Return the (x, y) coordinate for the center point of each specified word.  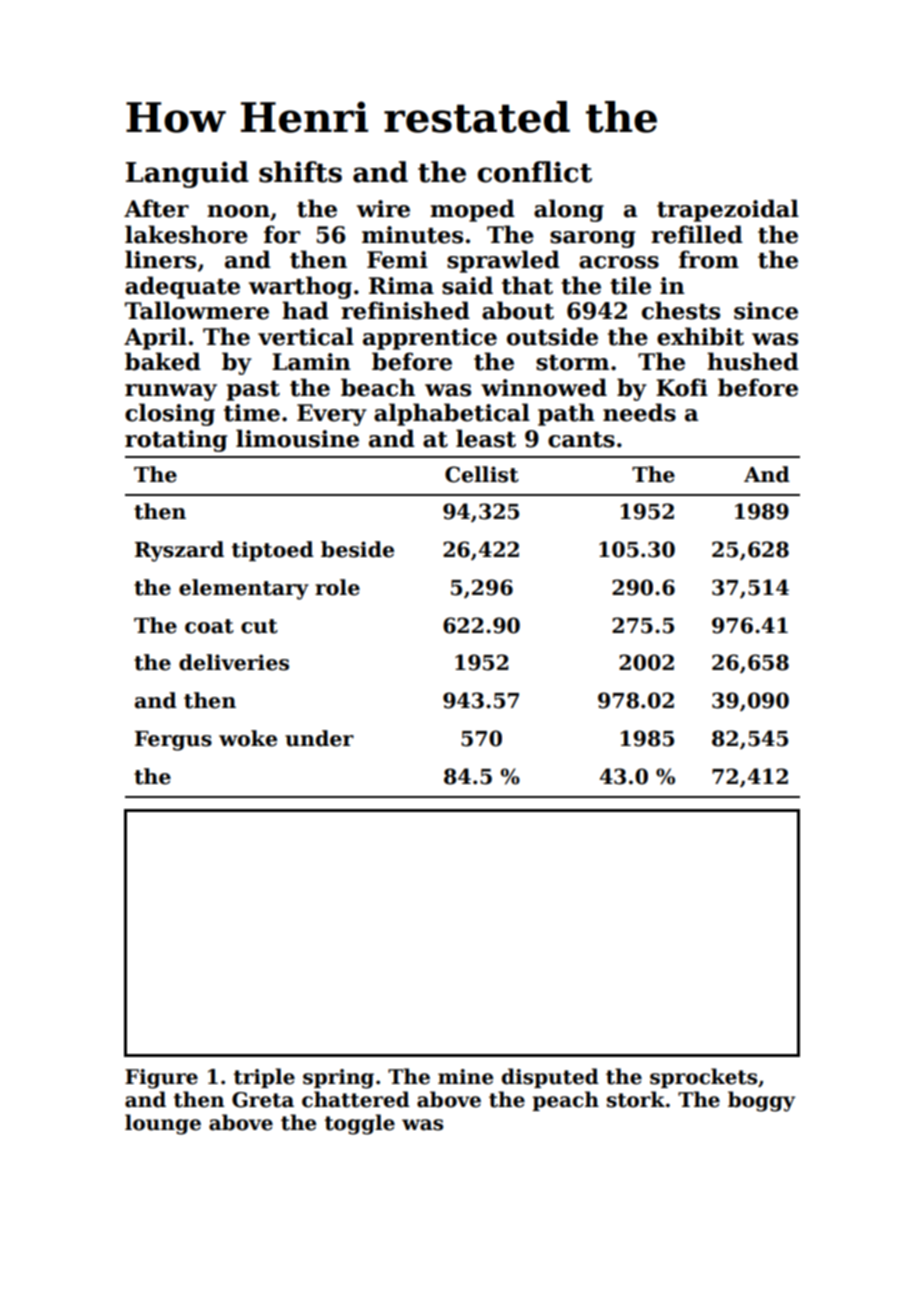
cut (259, 626)
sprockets (703, 1078)
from (709, 259)
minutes (412, 235)
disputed (550, 1078)
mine (465, 1077)
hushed (753, 361)
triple (264, 1078)
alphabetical (452, 414)
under (319, 738)
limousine (297, 438)
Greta (263, 1100)
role (337, 587)
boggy (761, 1101)
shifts (300, 172)
